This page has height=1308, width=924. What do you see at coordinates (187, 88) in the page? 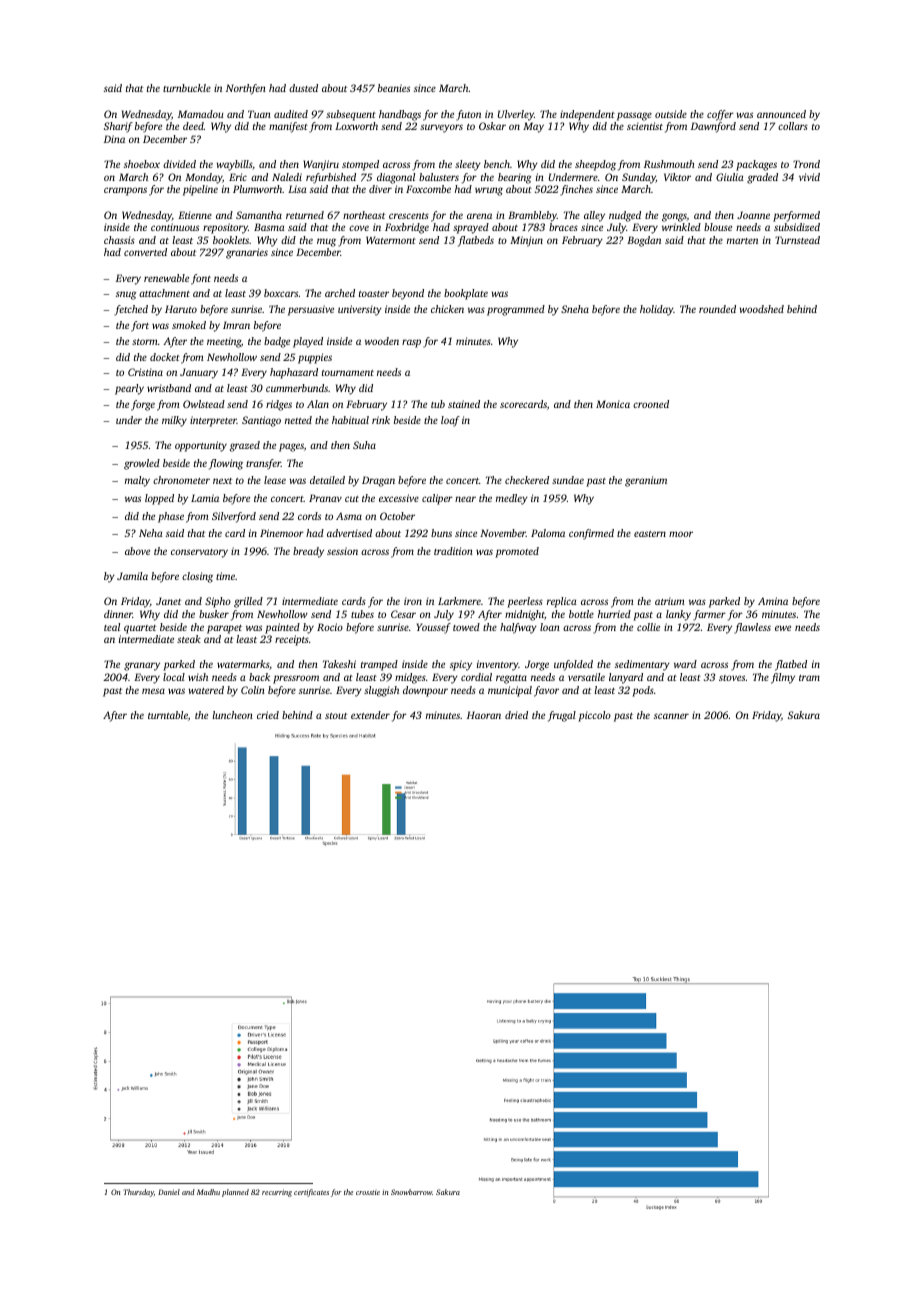
I see `turnbuckle` at bounding box center [187, 88].
